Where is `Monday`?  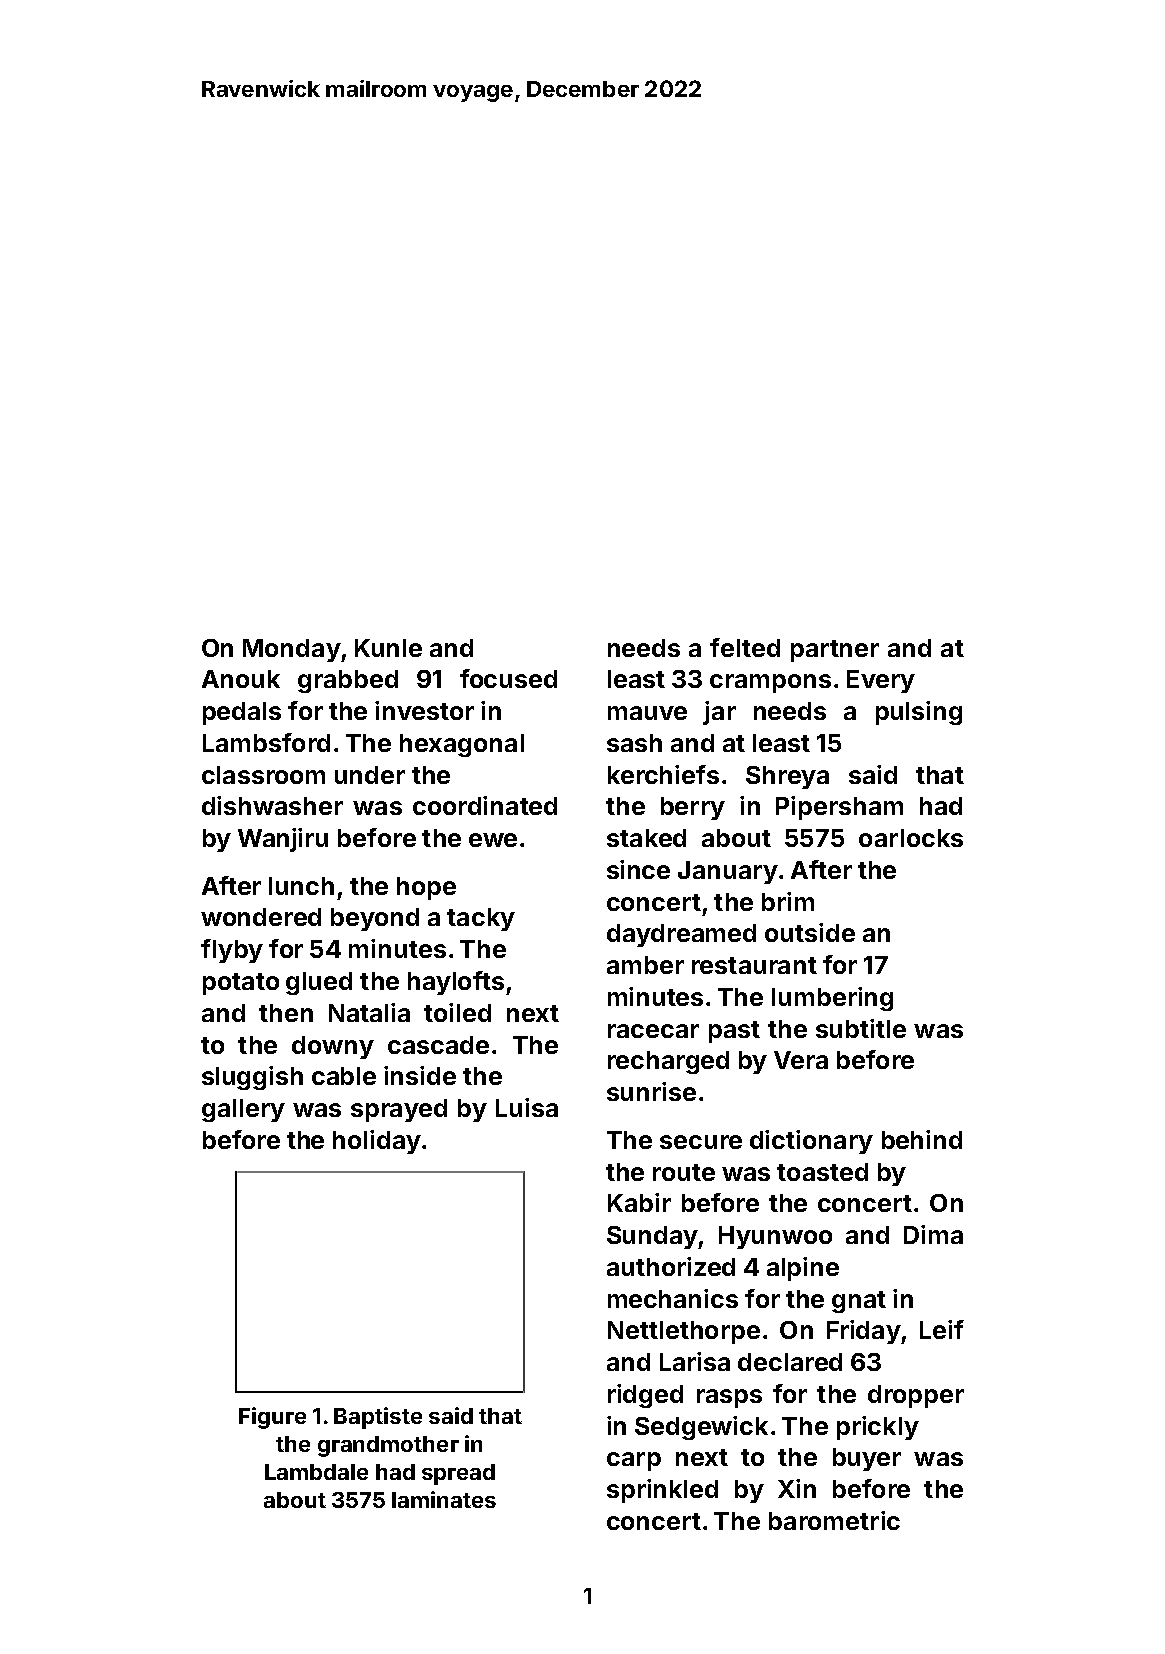
Monday is located at coordinates (292, 650).
